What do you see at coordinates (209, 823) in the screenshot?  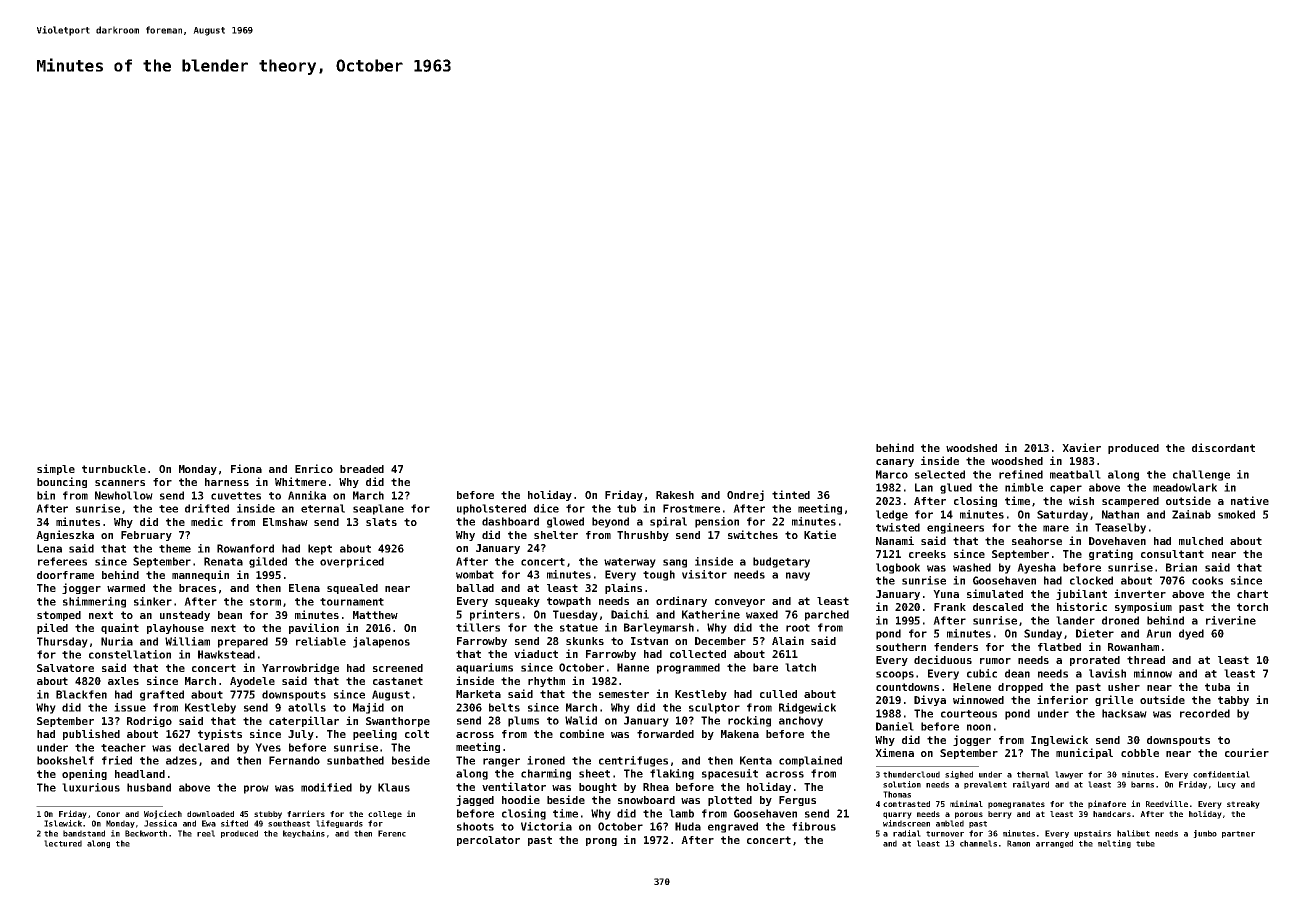 I see `Ewa` at bounding box center [209, 823].
